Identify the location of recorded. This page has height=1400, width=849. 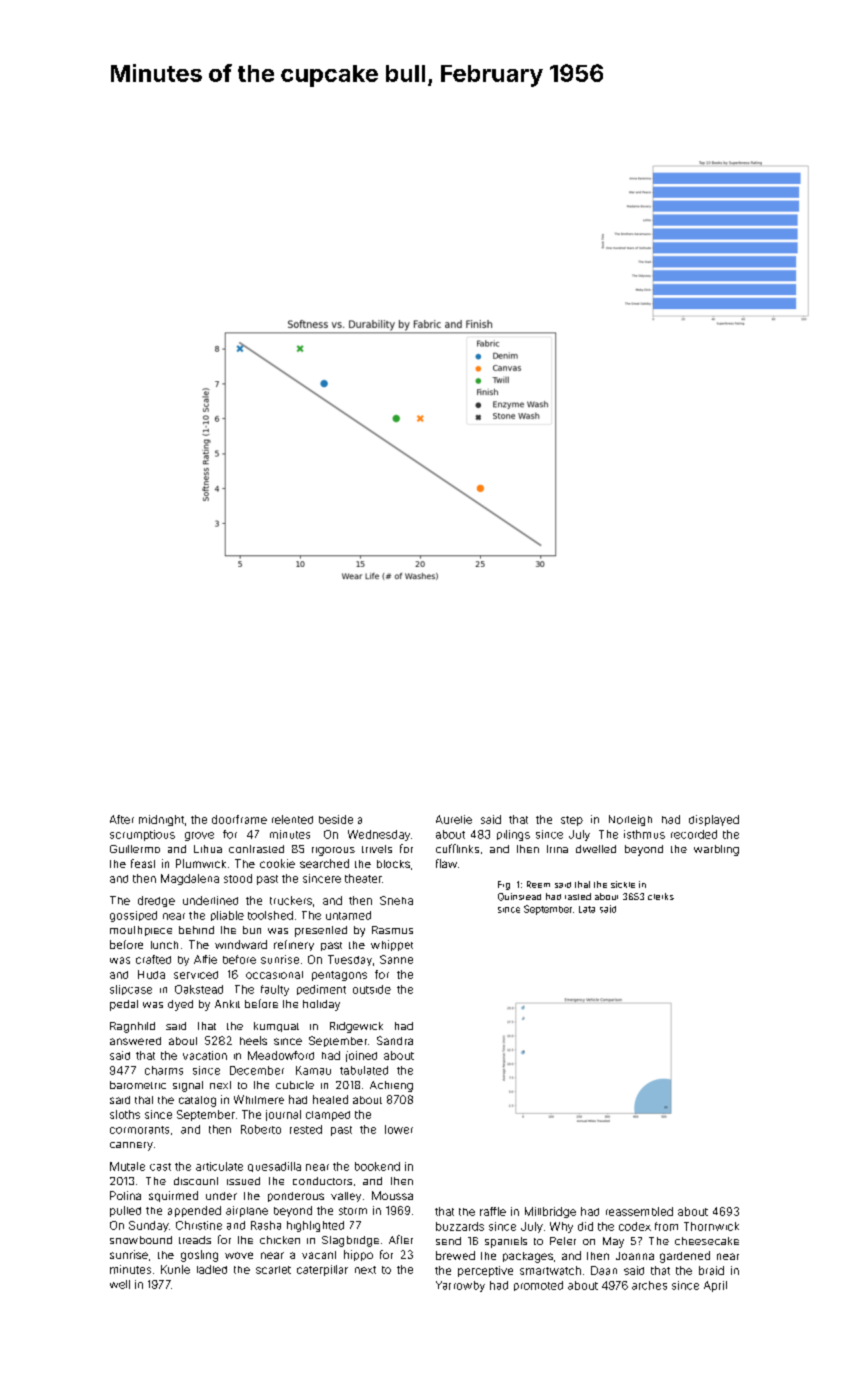
(694, 834).
